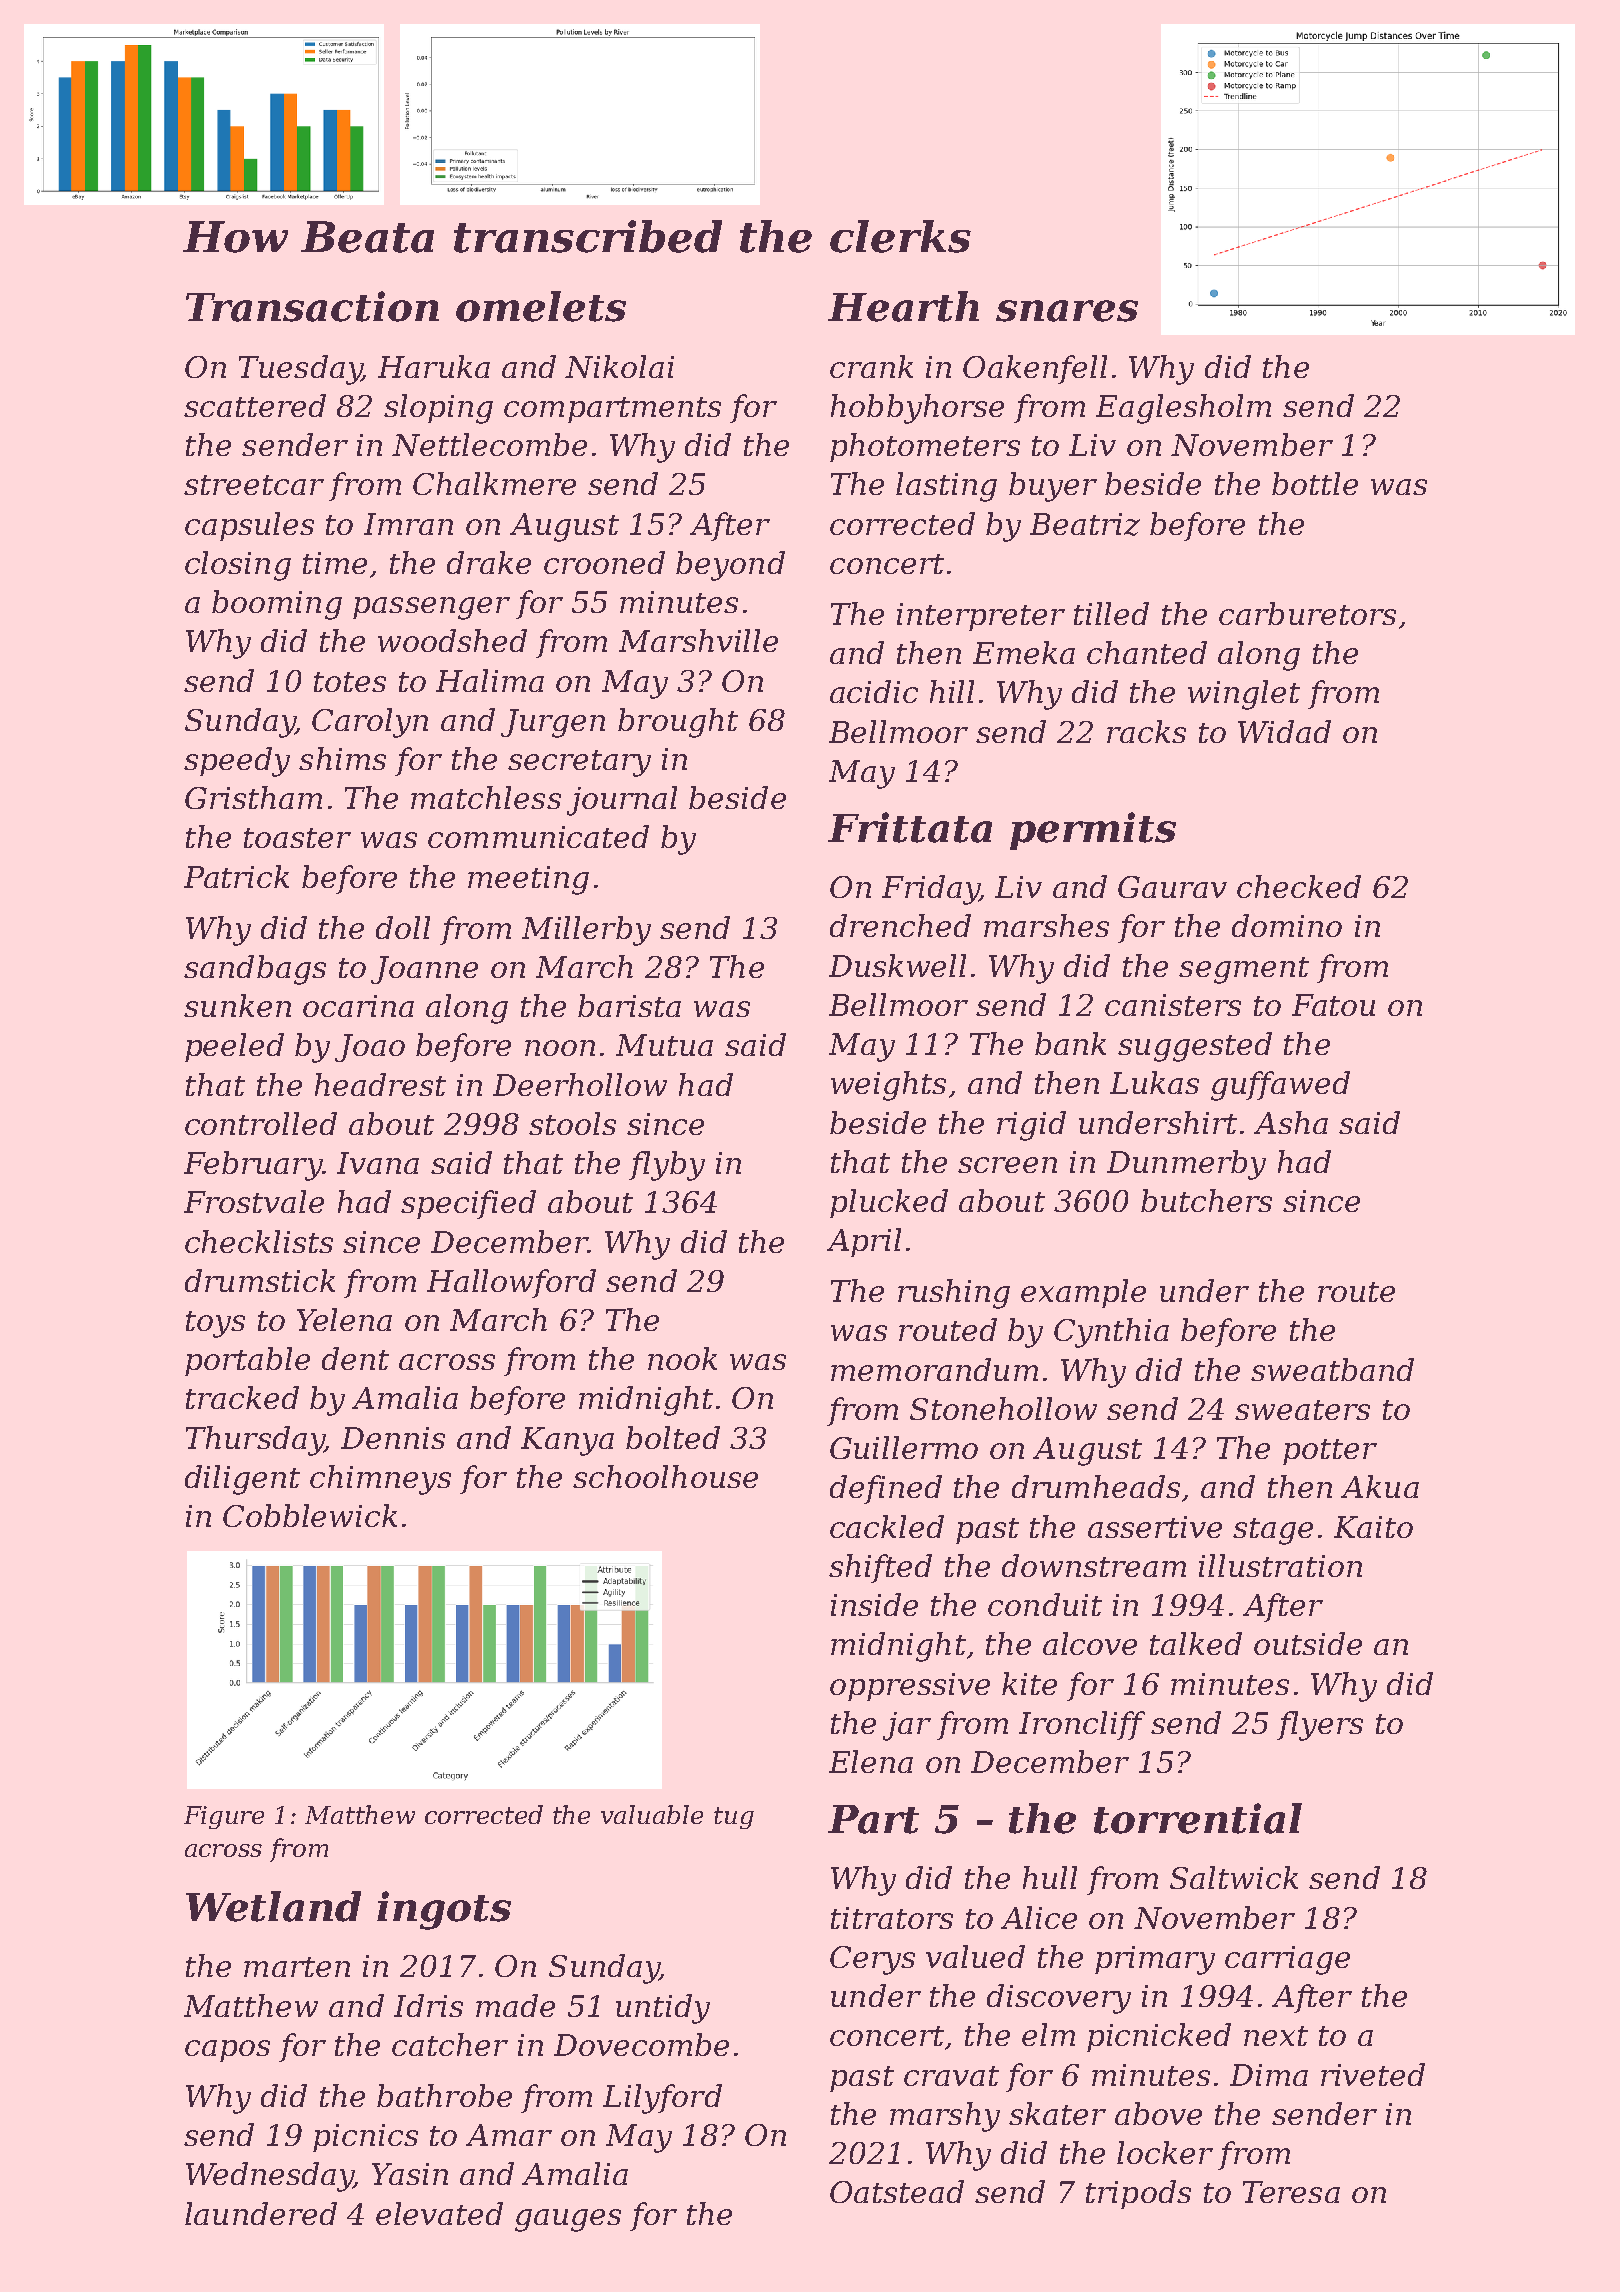 This screenshot has height=2292, width=1620. Describe the element at coordinates (903, 306) in the screenshot. I see `Hearth` at that location.
